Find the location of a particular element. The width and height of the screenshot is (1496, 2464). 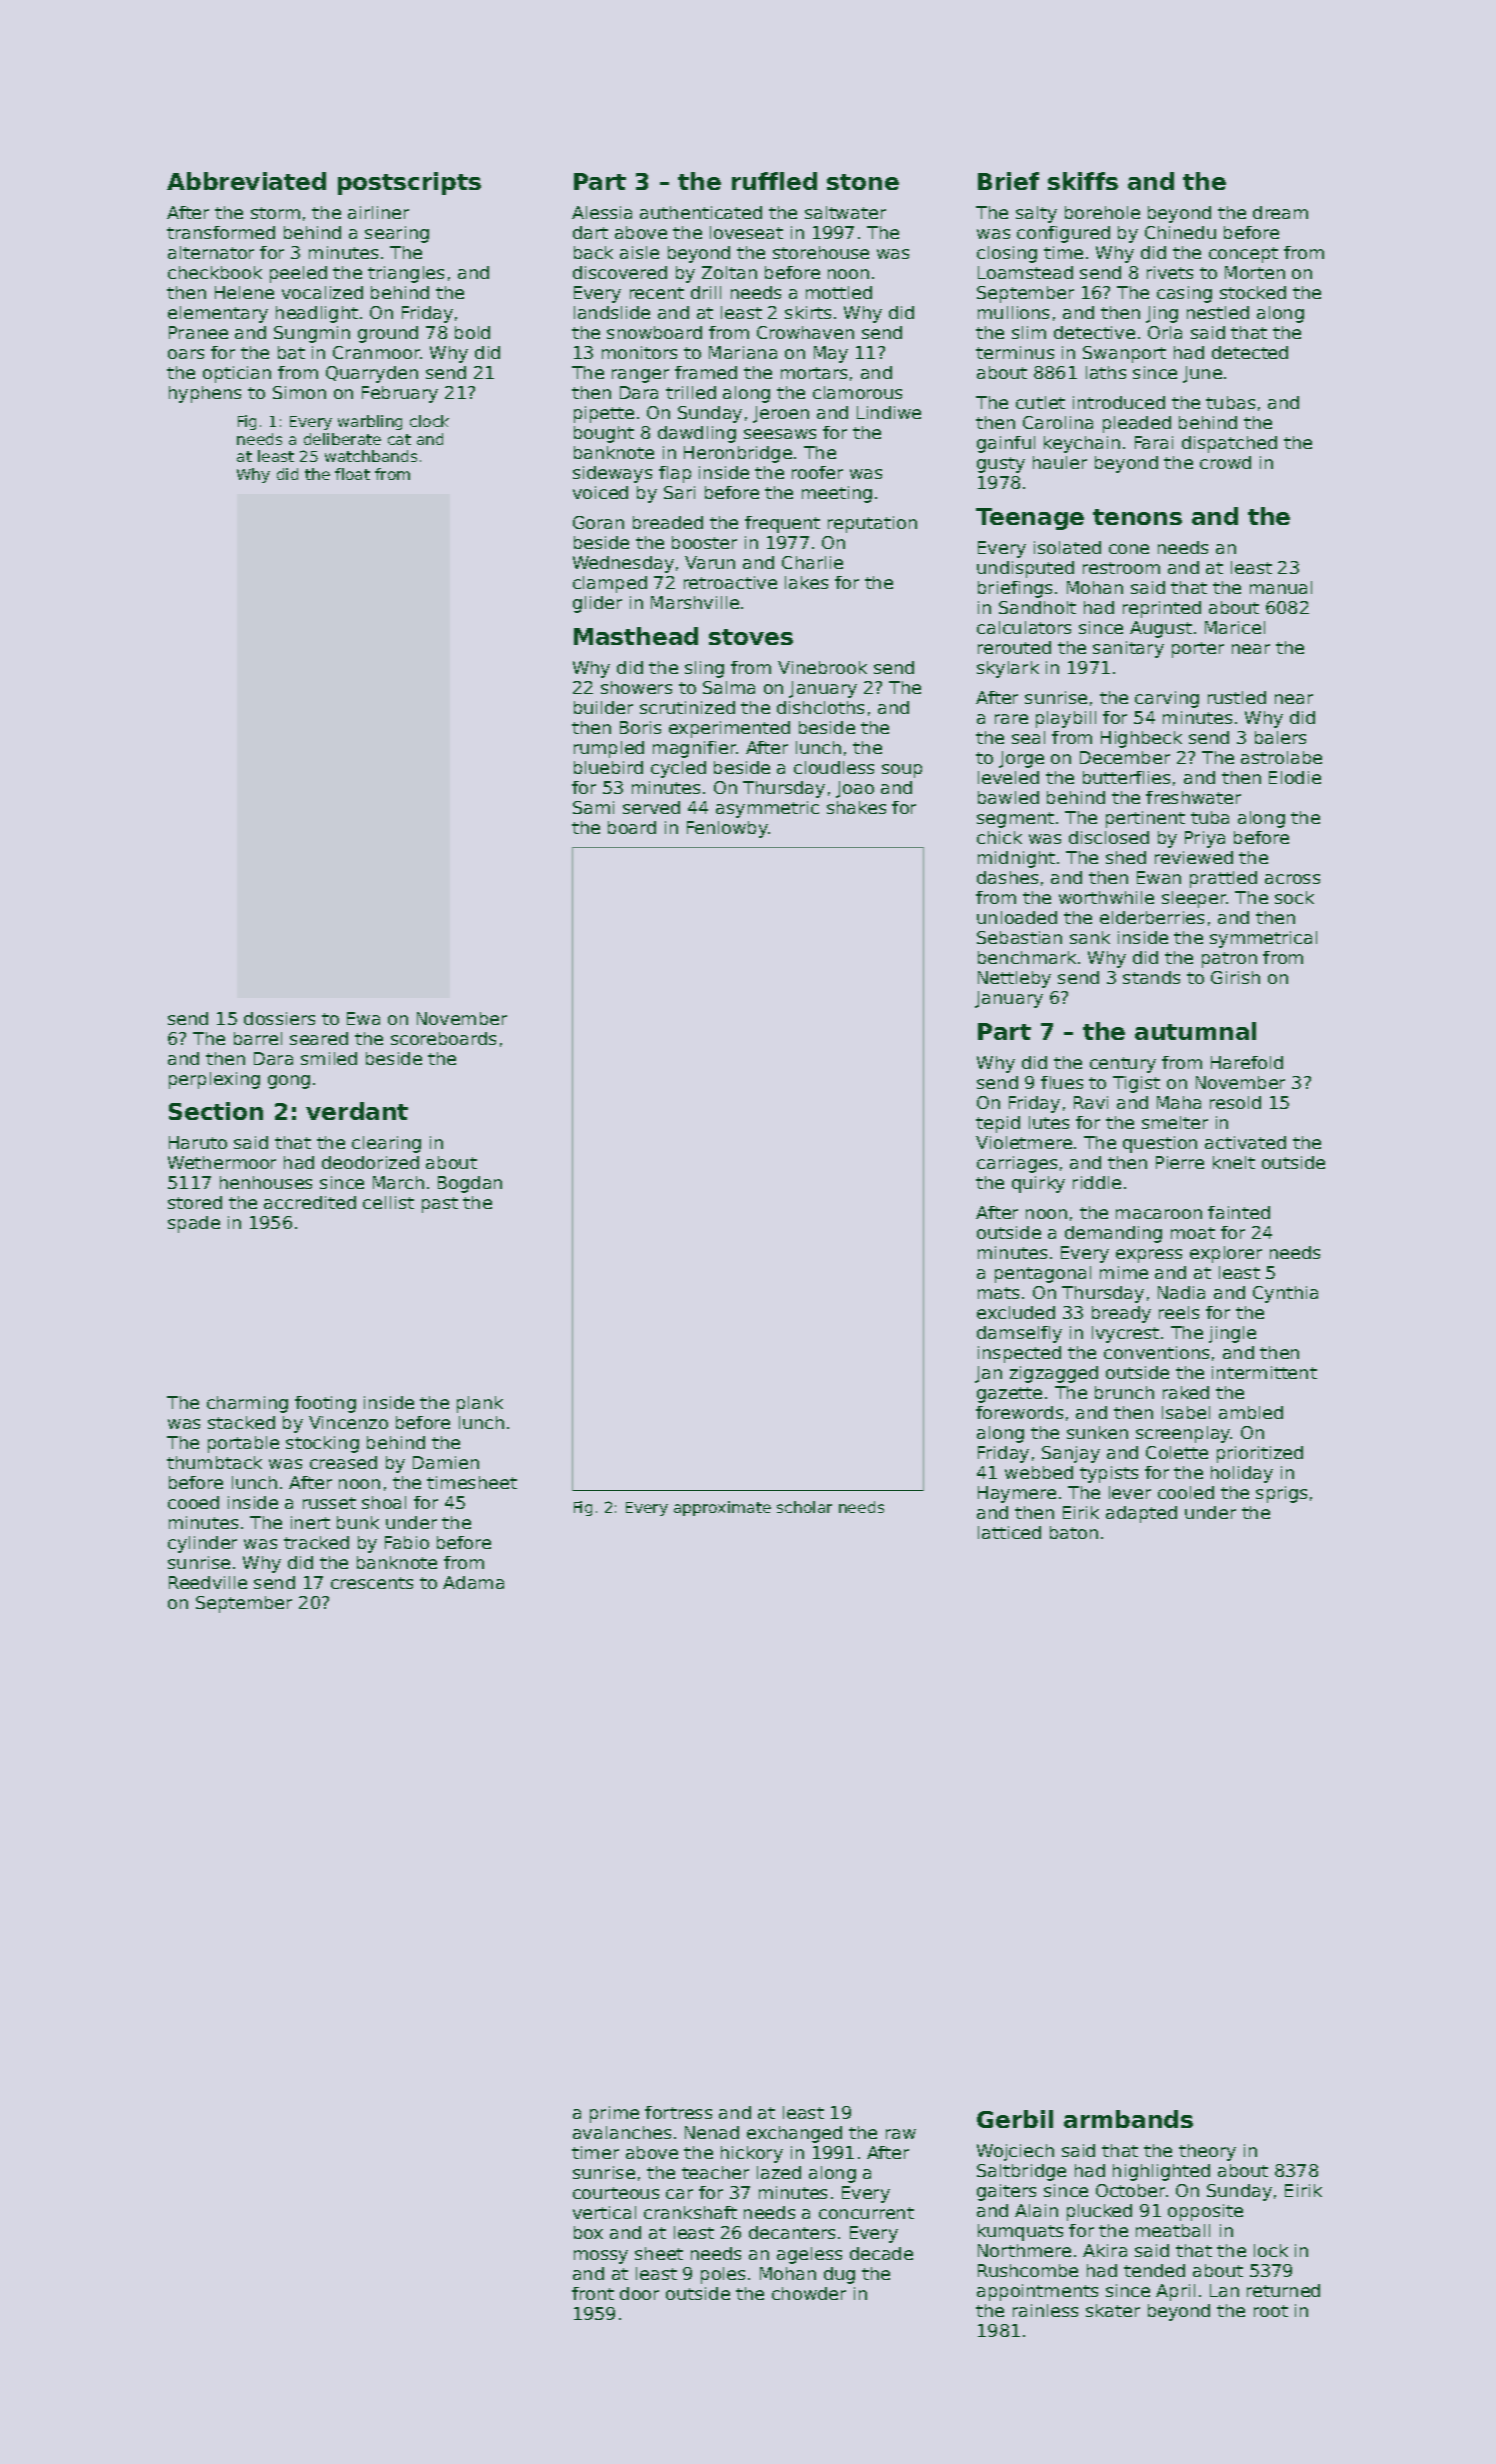

February is located at coordinates (400, 394).
